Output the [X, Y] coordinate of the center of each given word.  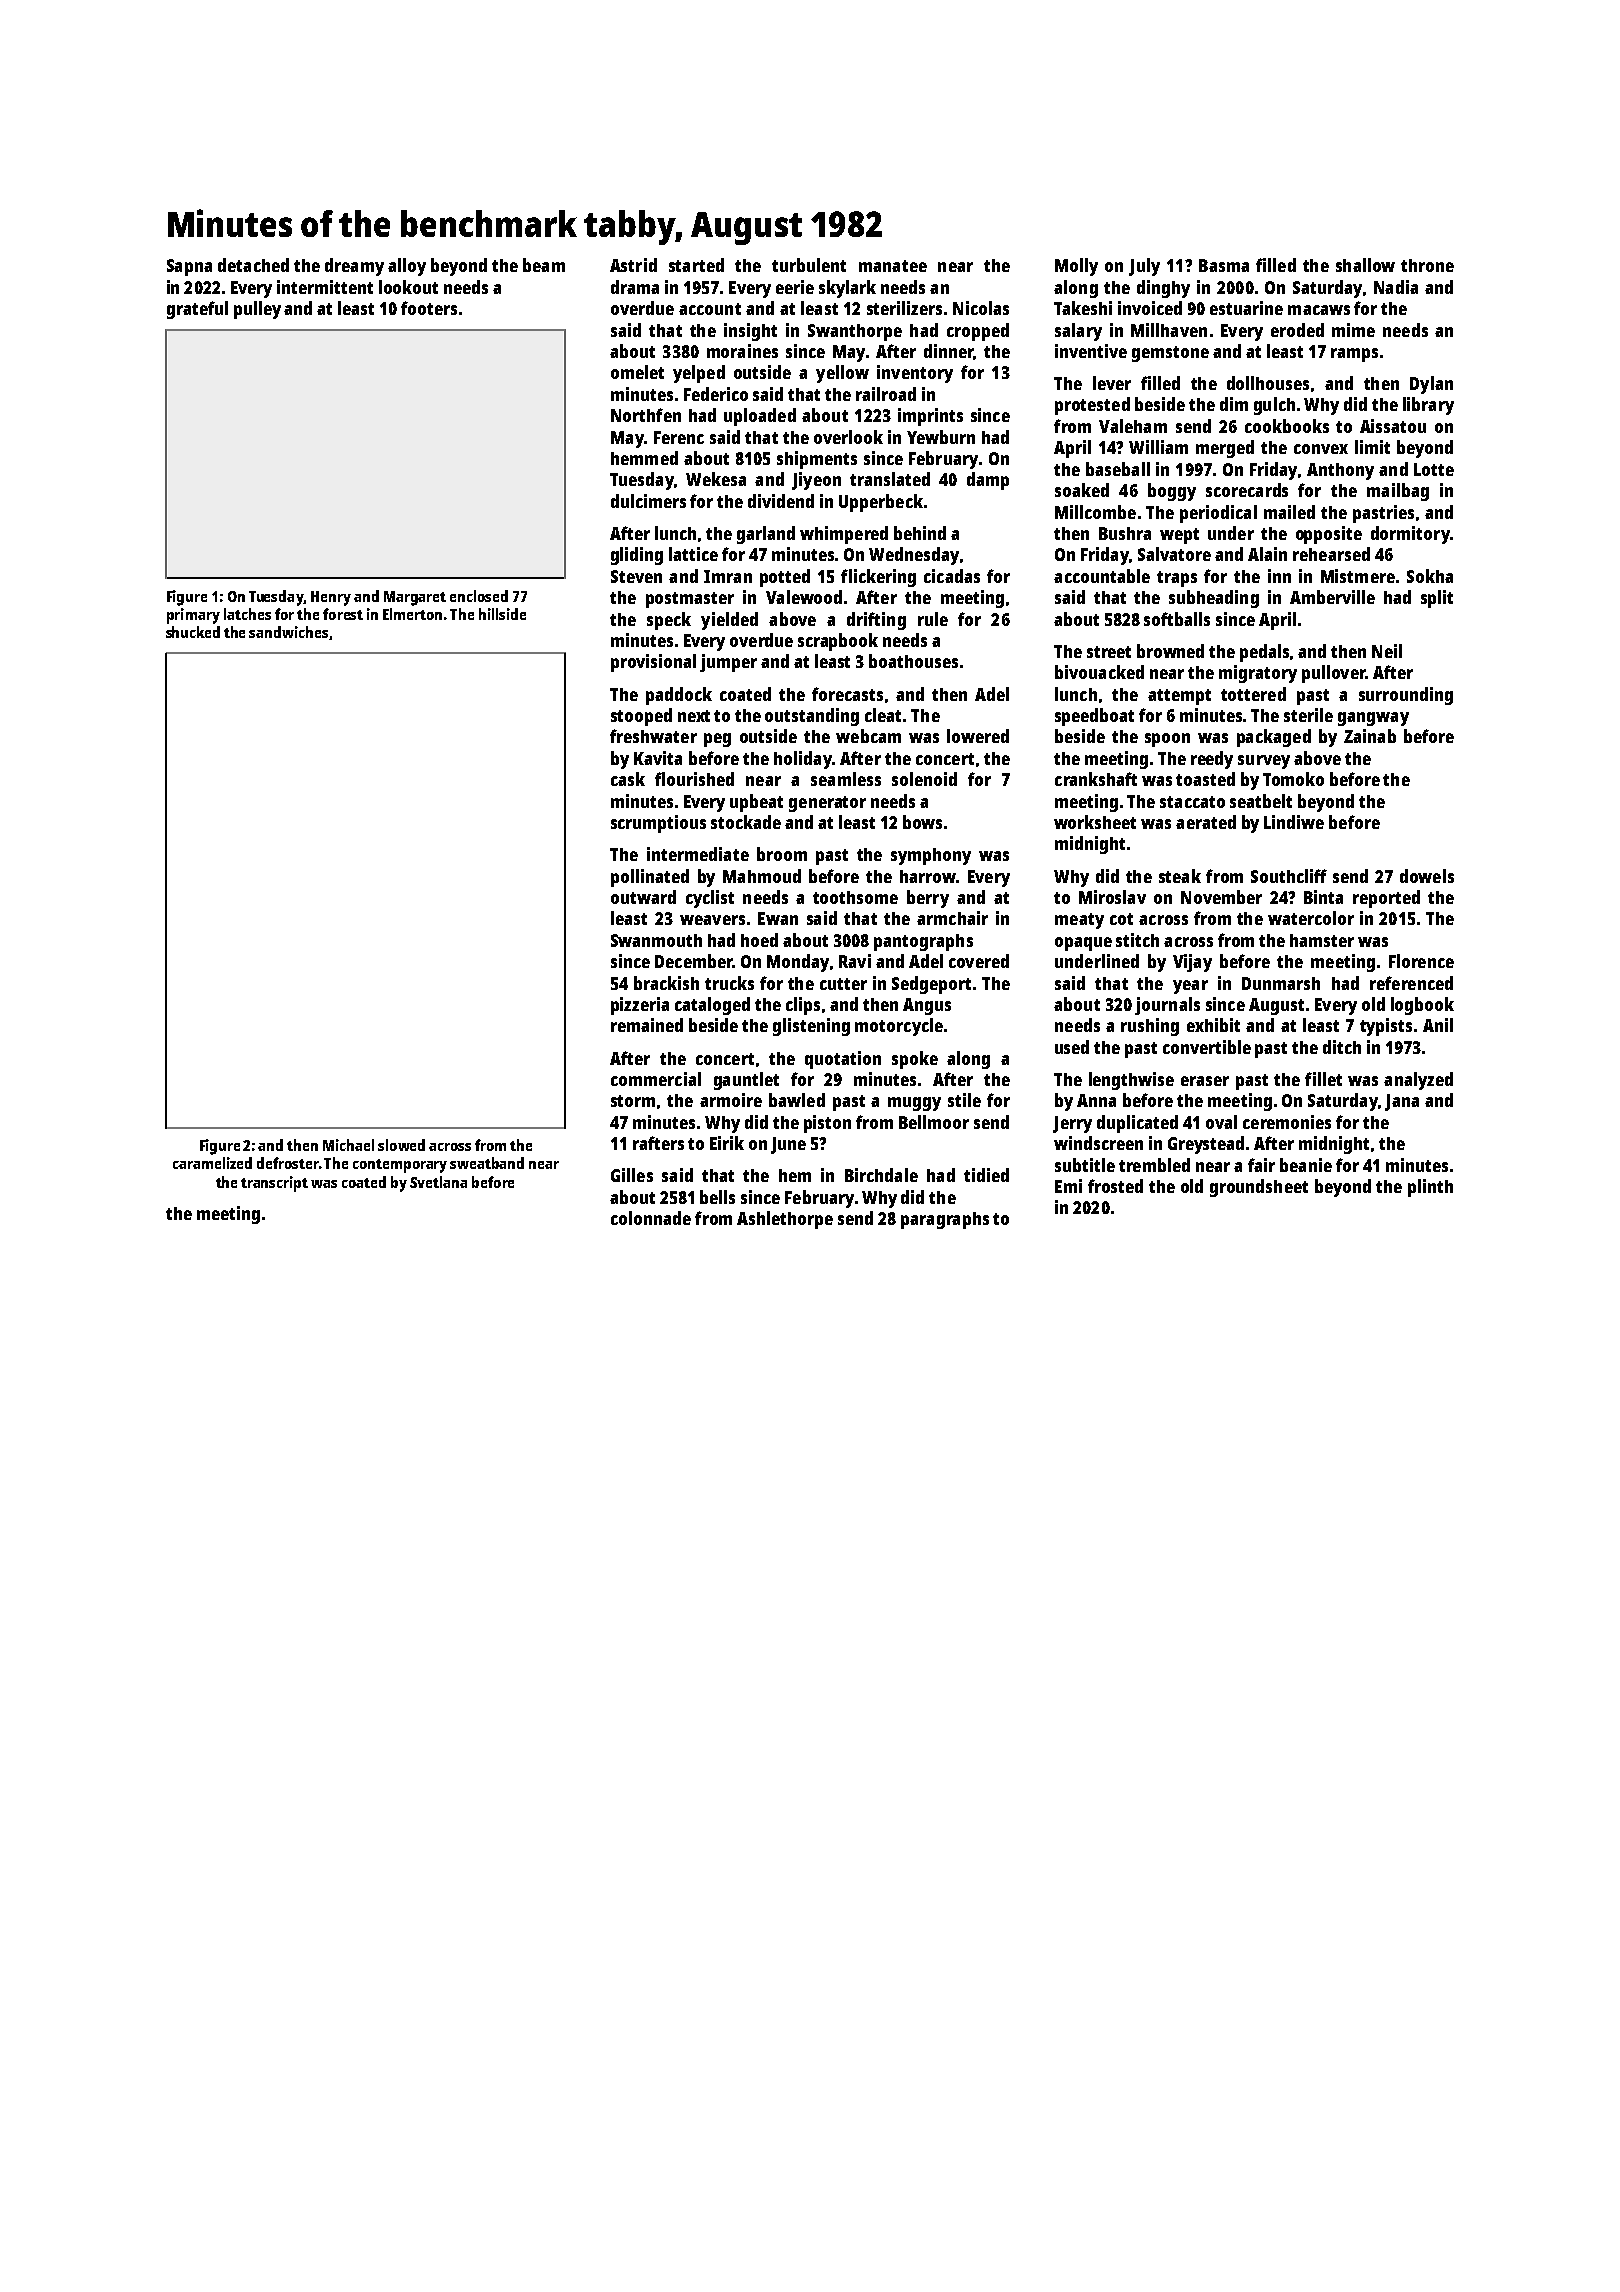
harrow [928, 876]
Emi [1068, 1186]
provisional [653, 663]
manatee [893, 266]
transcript [274, 1184]
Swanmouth [656, 940]
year [1190, 987]
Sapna [189, 267]
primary [193, 616]
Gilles [632, 1175]
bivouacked [1099, 672]
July [1144, 267]
